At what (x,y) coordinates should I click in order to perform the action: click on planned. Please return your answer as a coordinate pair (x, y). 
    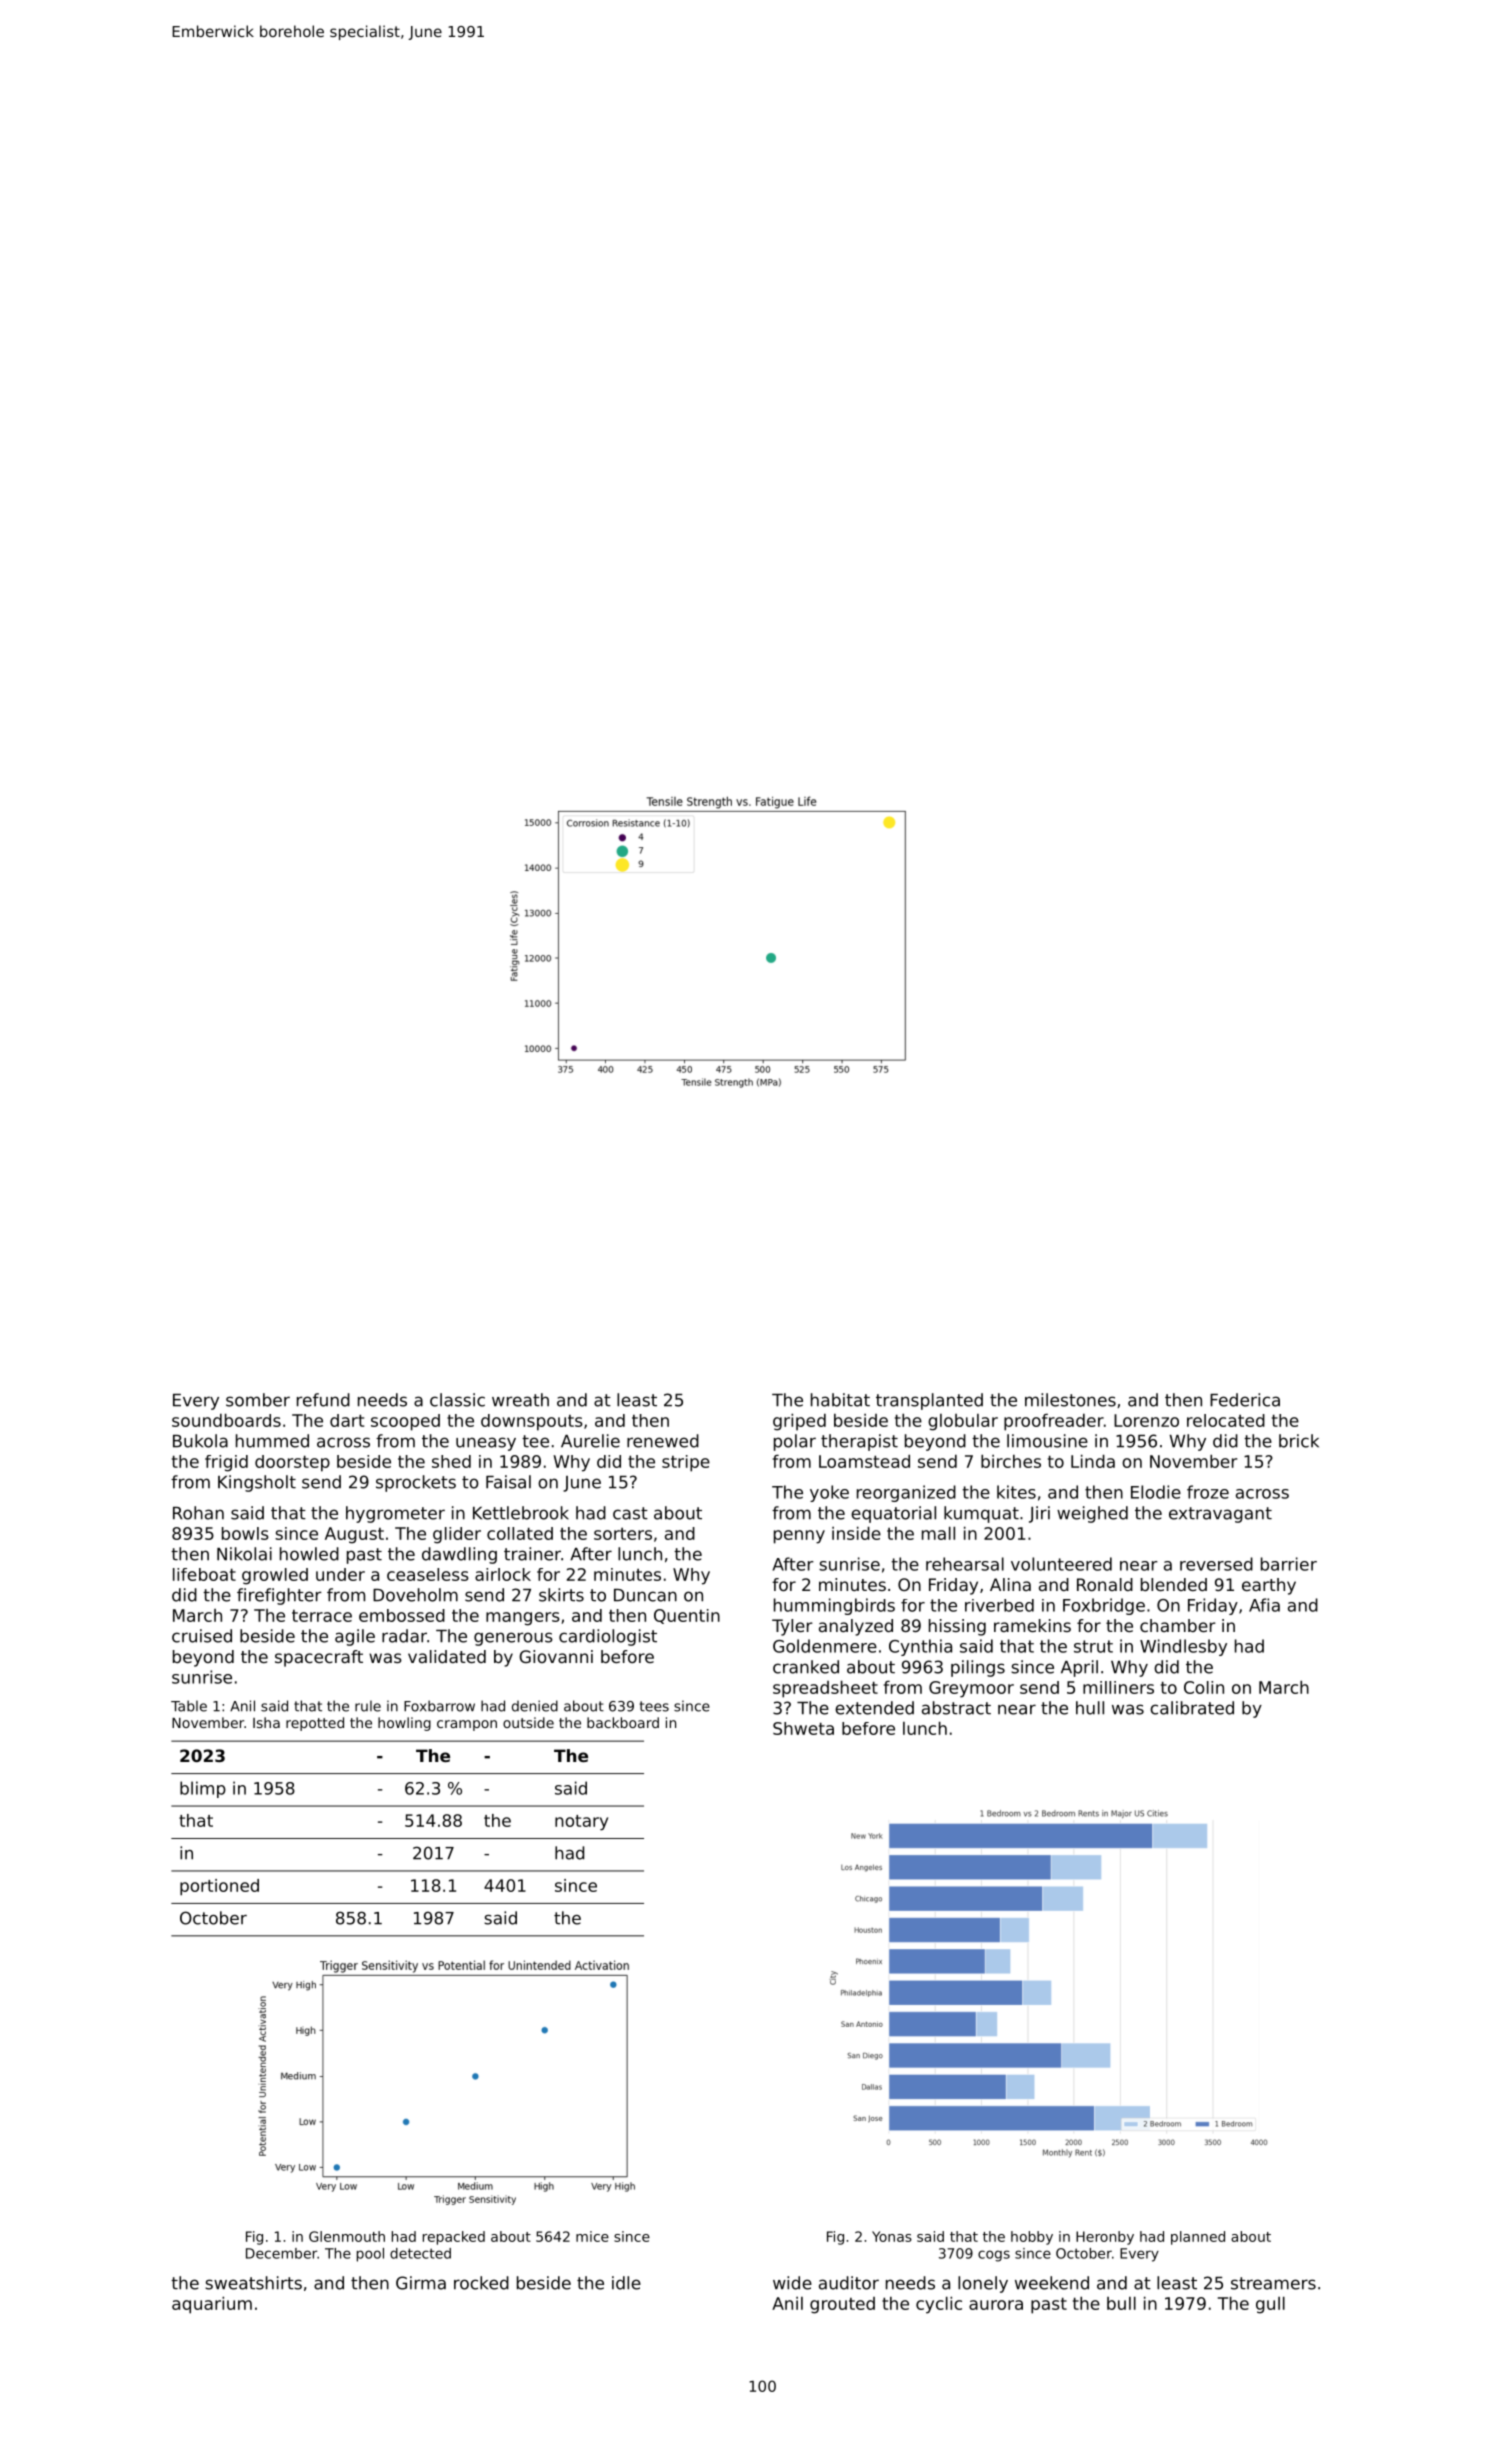
    Looking at the image, I should click on (1198, 2238).
